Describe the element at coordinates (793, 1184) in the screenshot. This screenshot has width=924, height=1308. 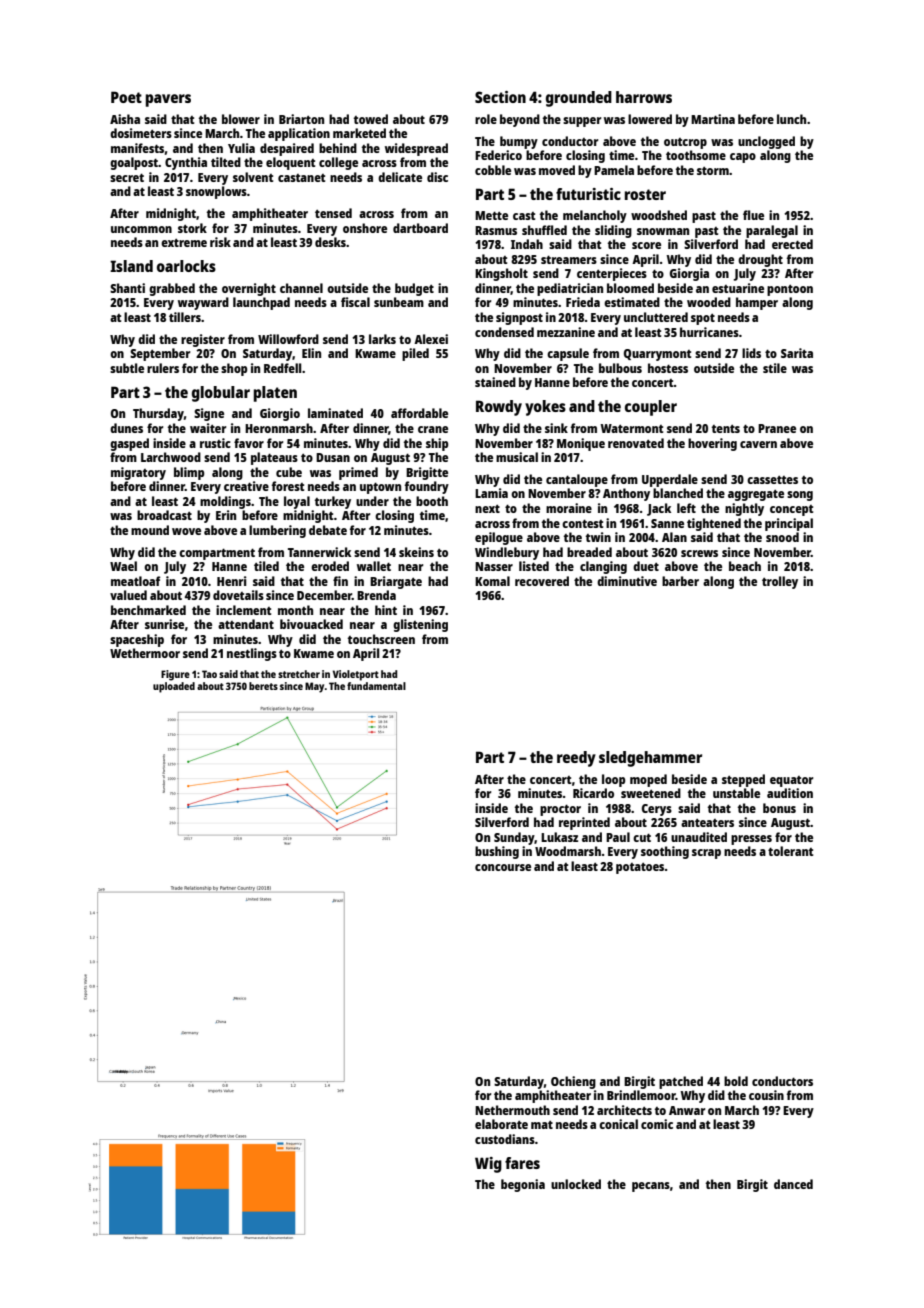
I see `danced` at that location.
